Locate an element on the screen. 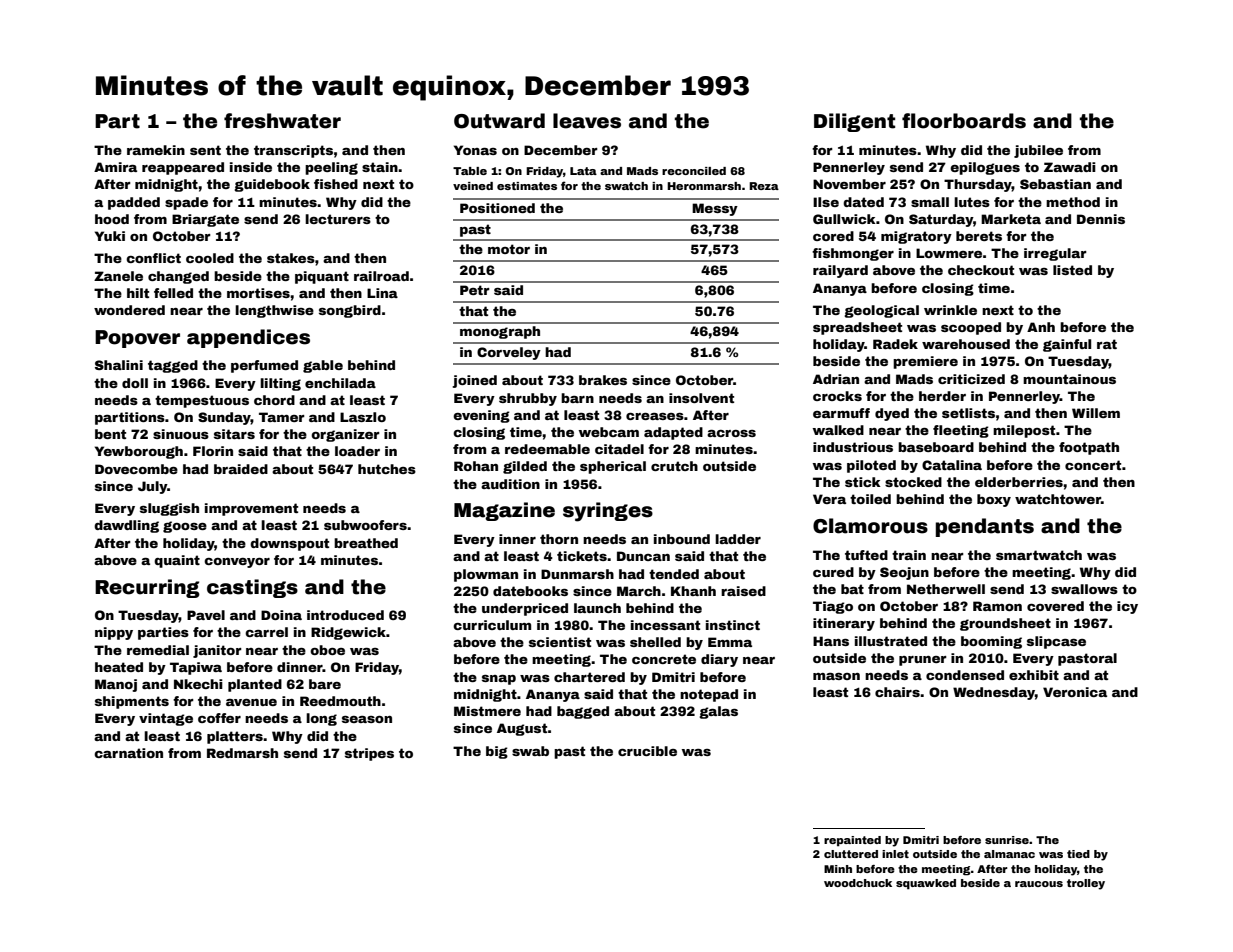  jubilee is located at coordinates (1038, 151).
